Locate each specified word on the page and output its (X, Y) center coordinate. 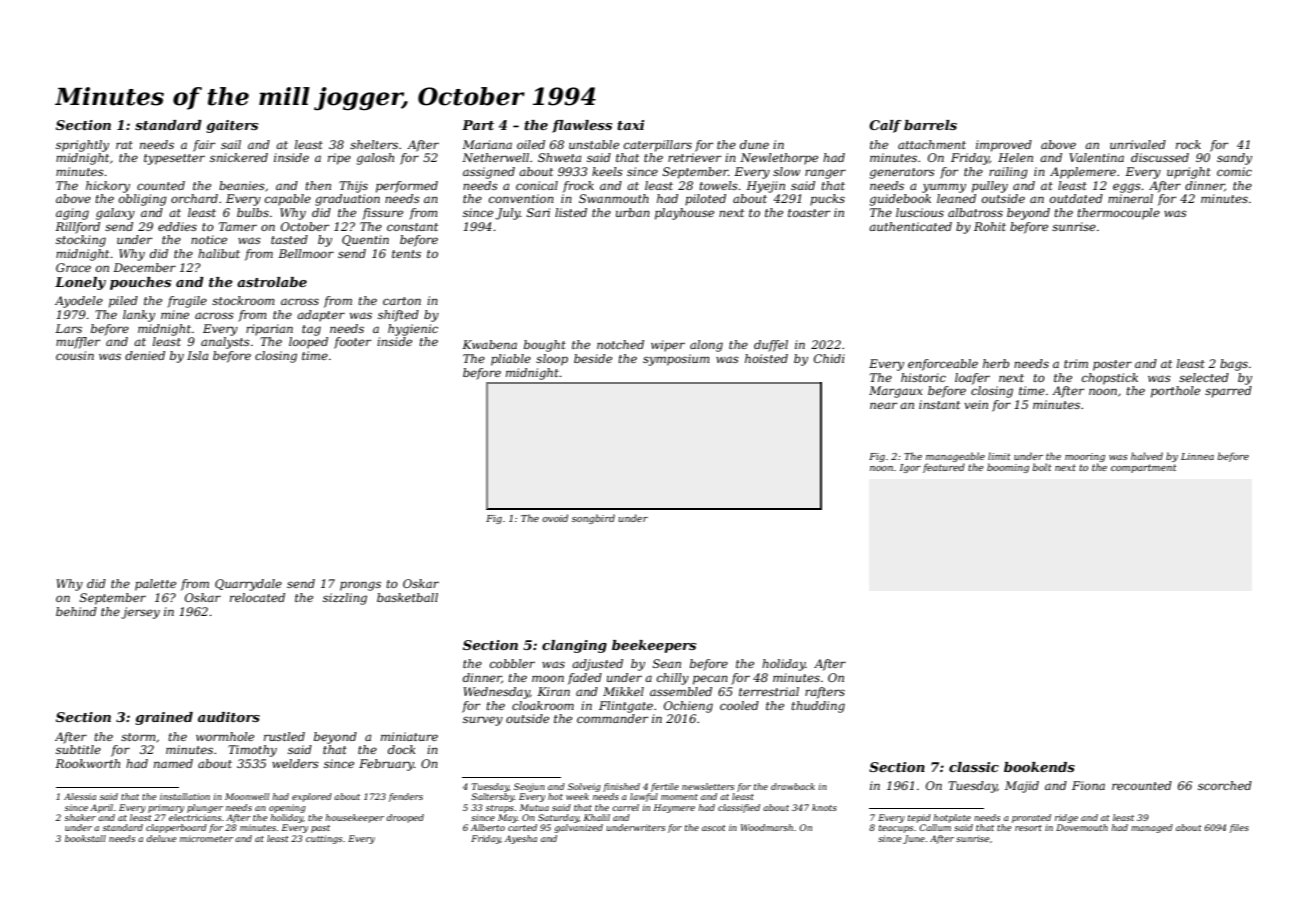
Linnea (1197, 456)
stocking (81, 241)
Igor (910, 468)
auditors (229, 717)
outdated (1076, 198)
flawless (582, 126)
